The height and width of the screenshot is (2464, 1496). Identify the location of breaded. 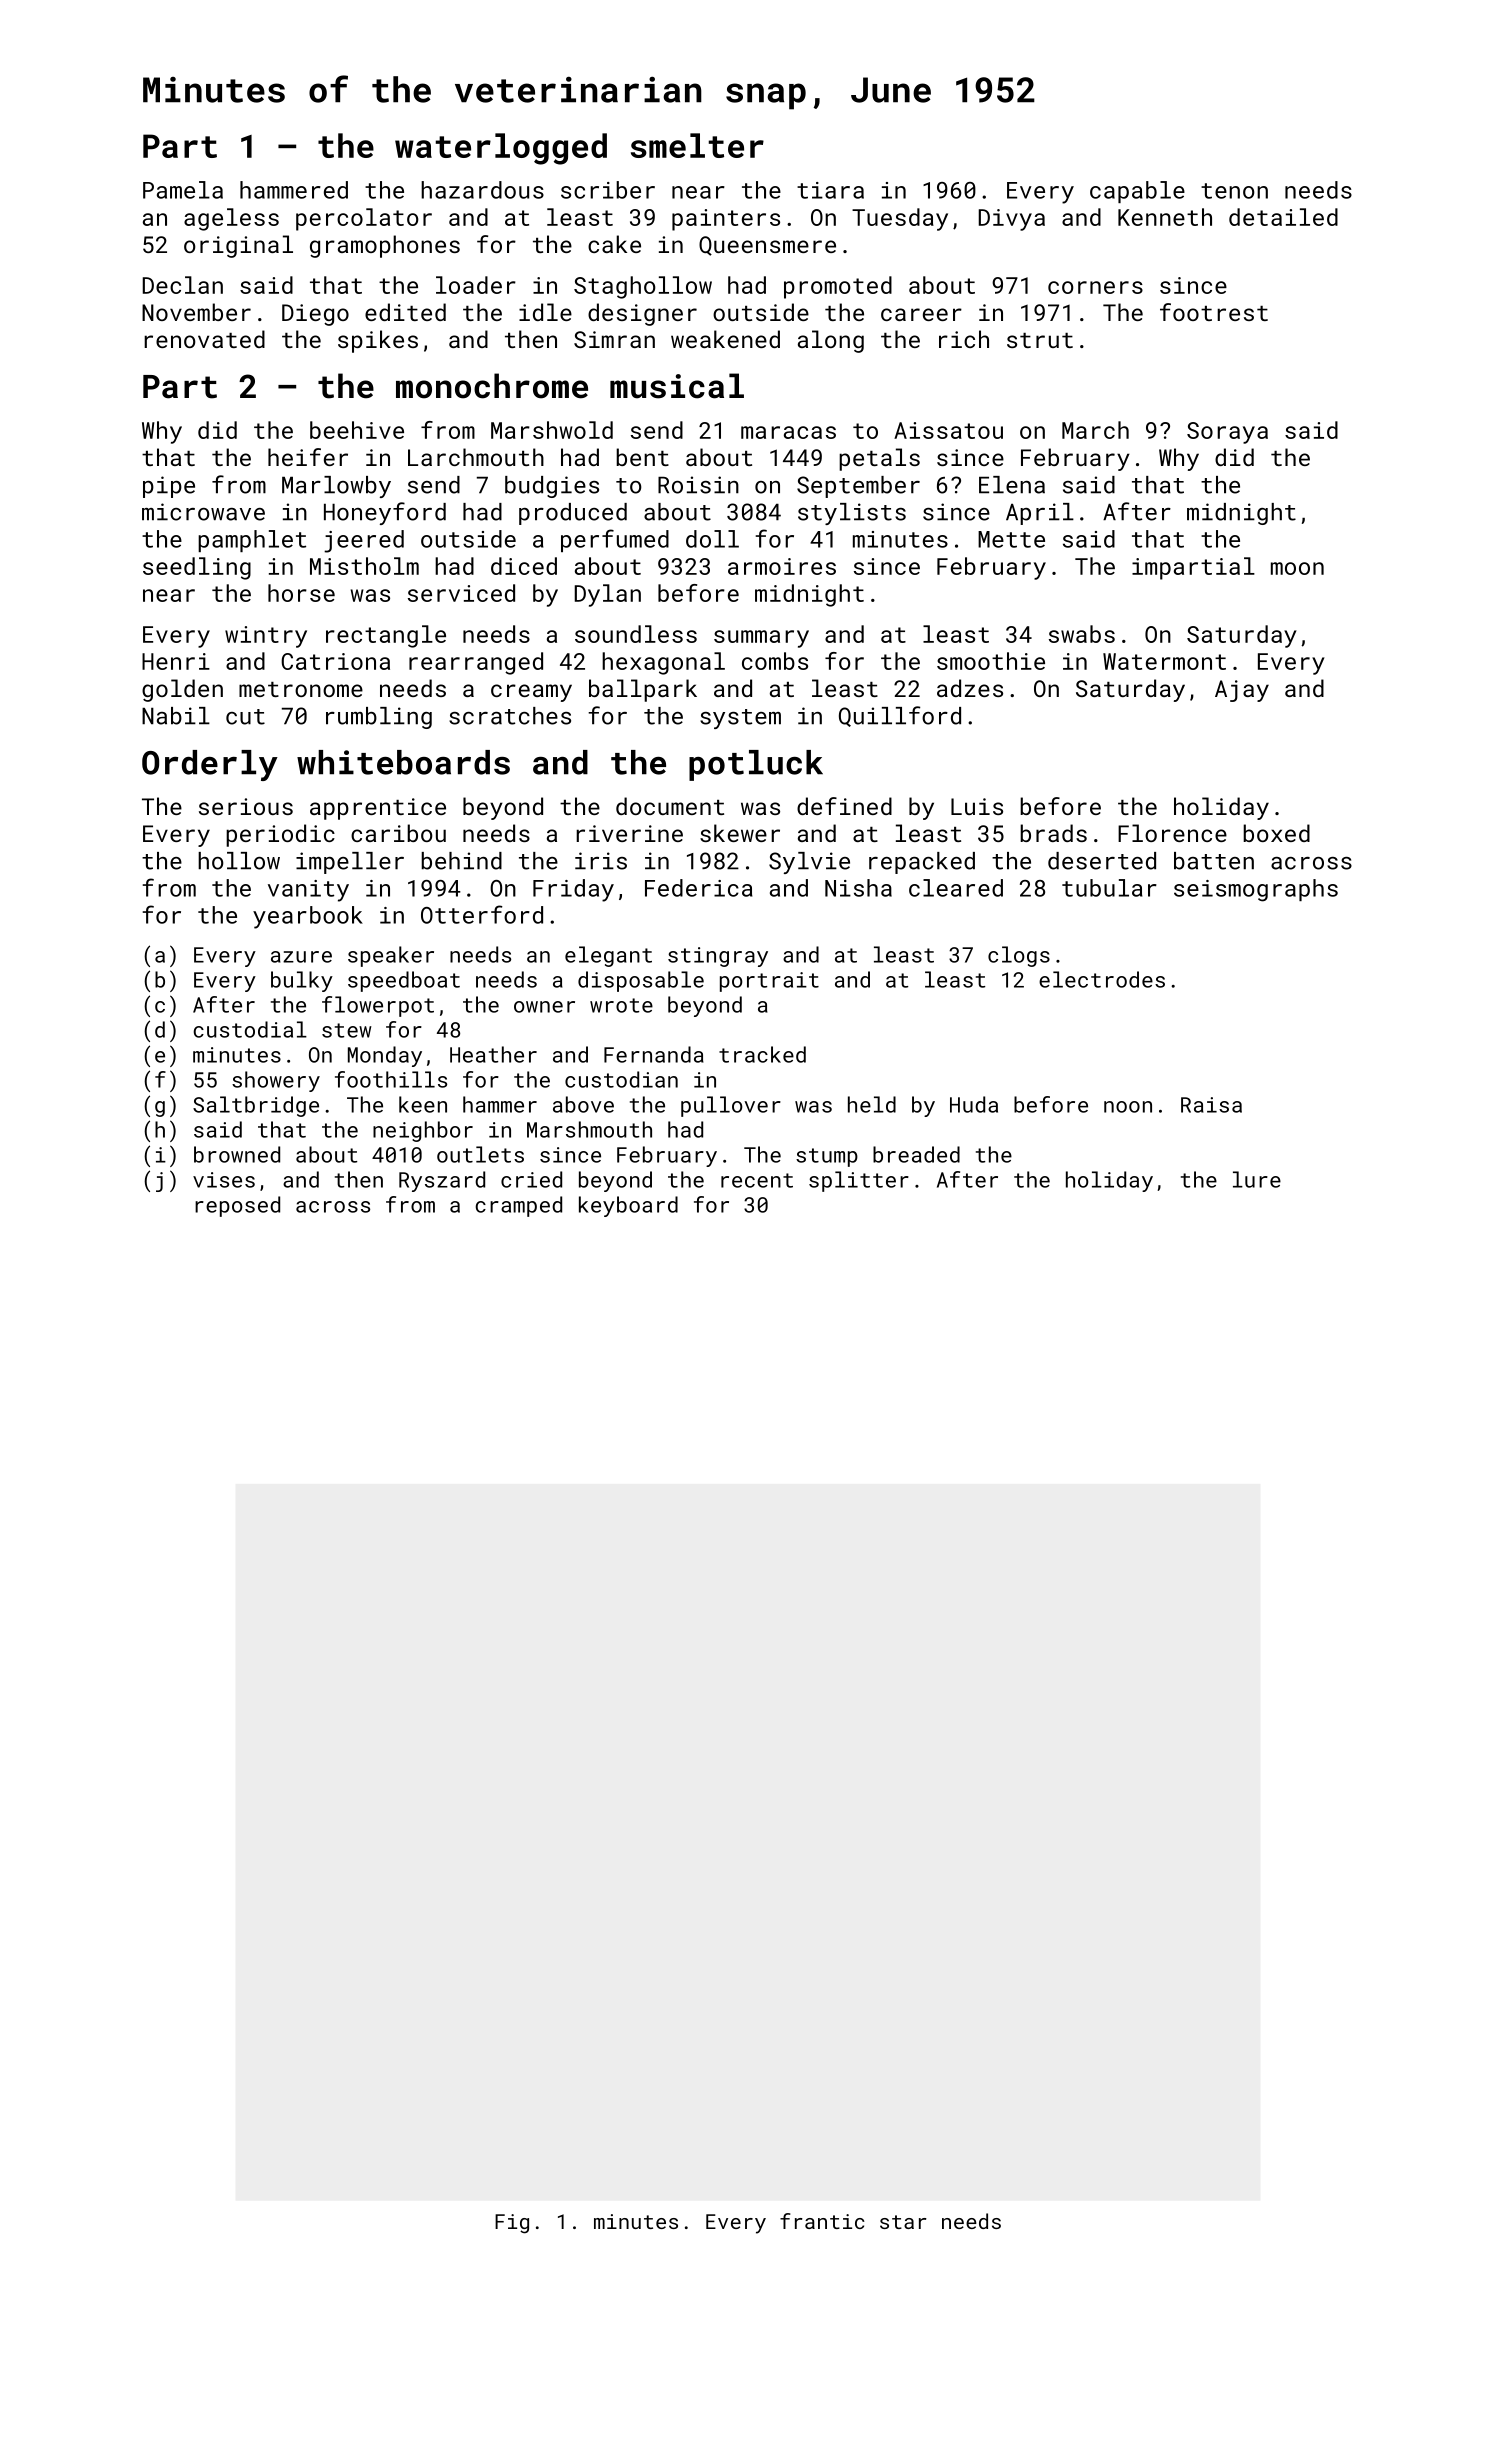
(916, 1154).
